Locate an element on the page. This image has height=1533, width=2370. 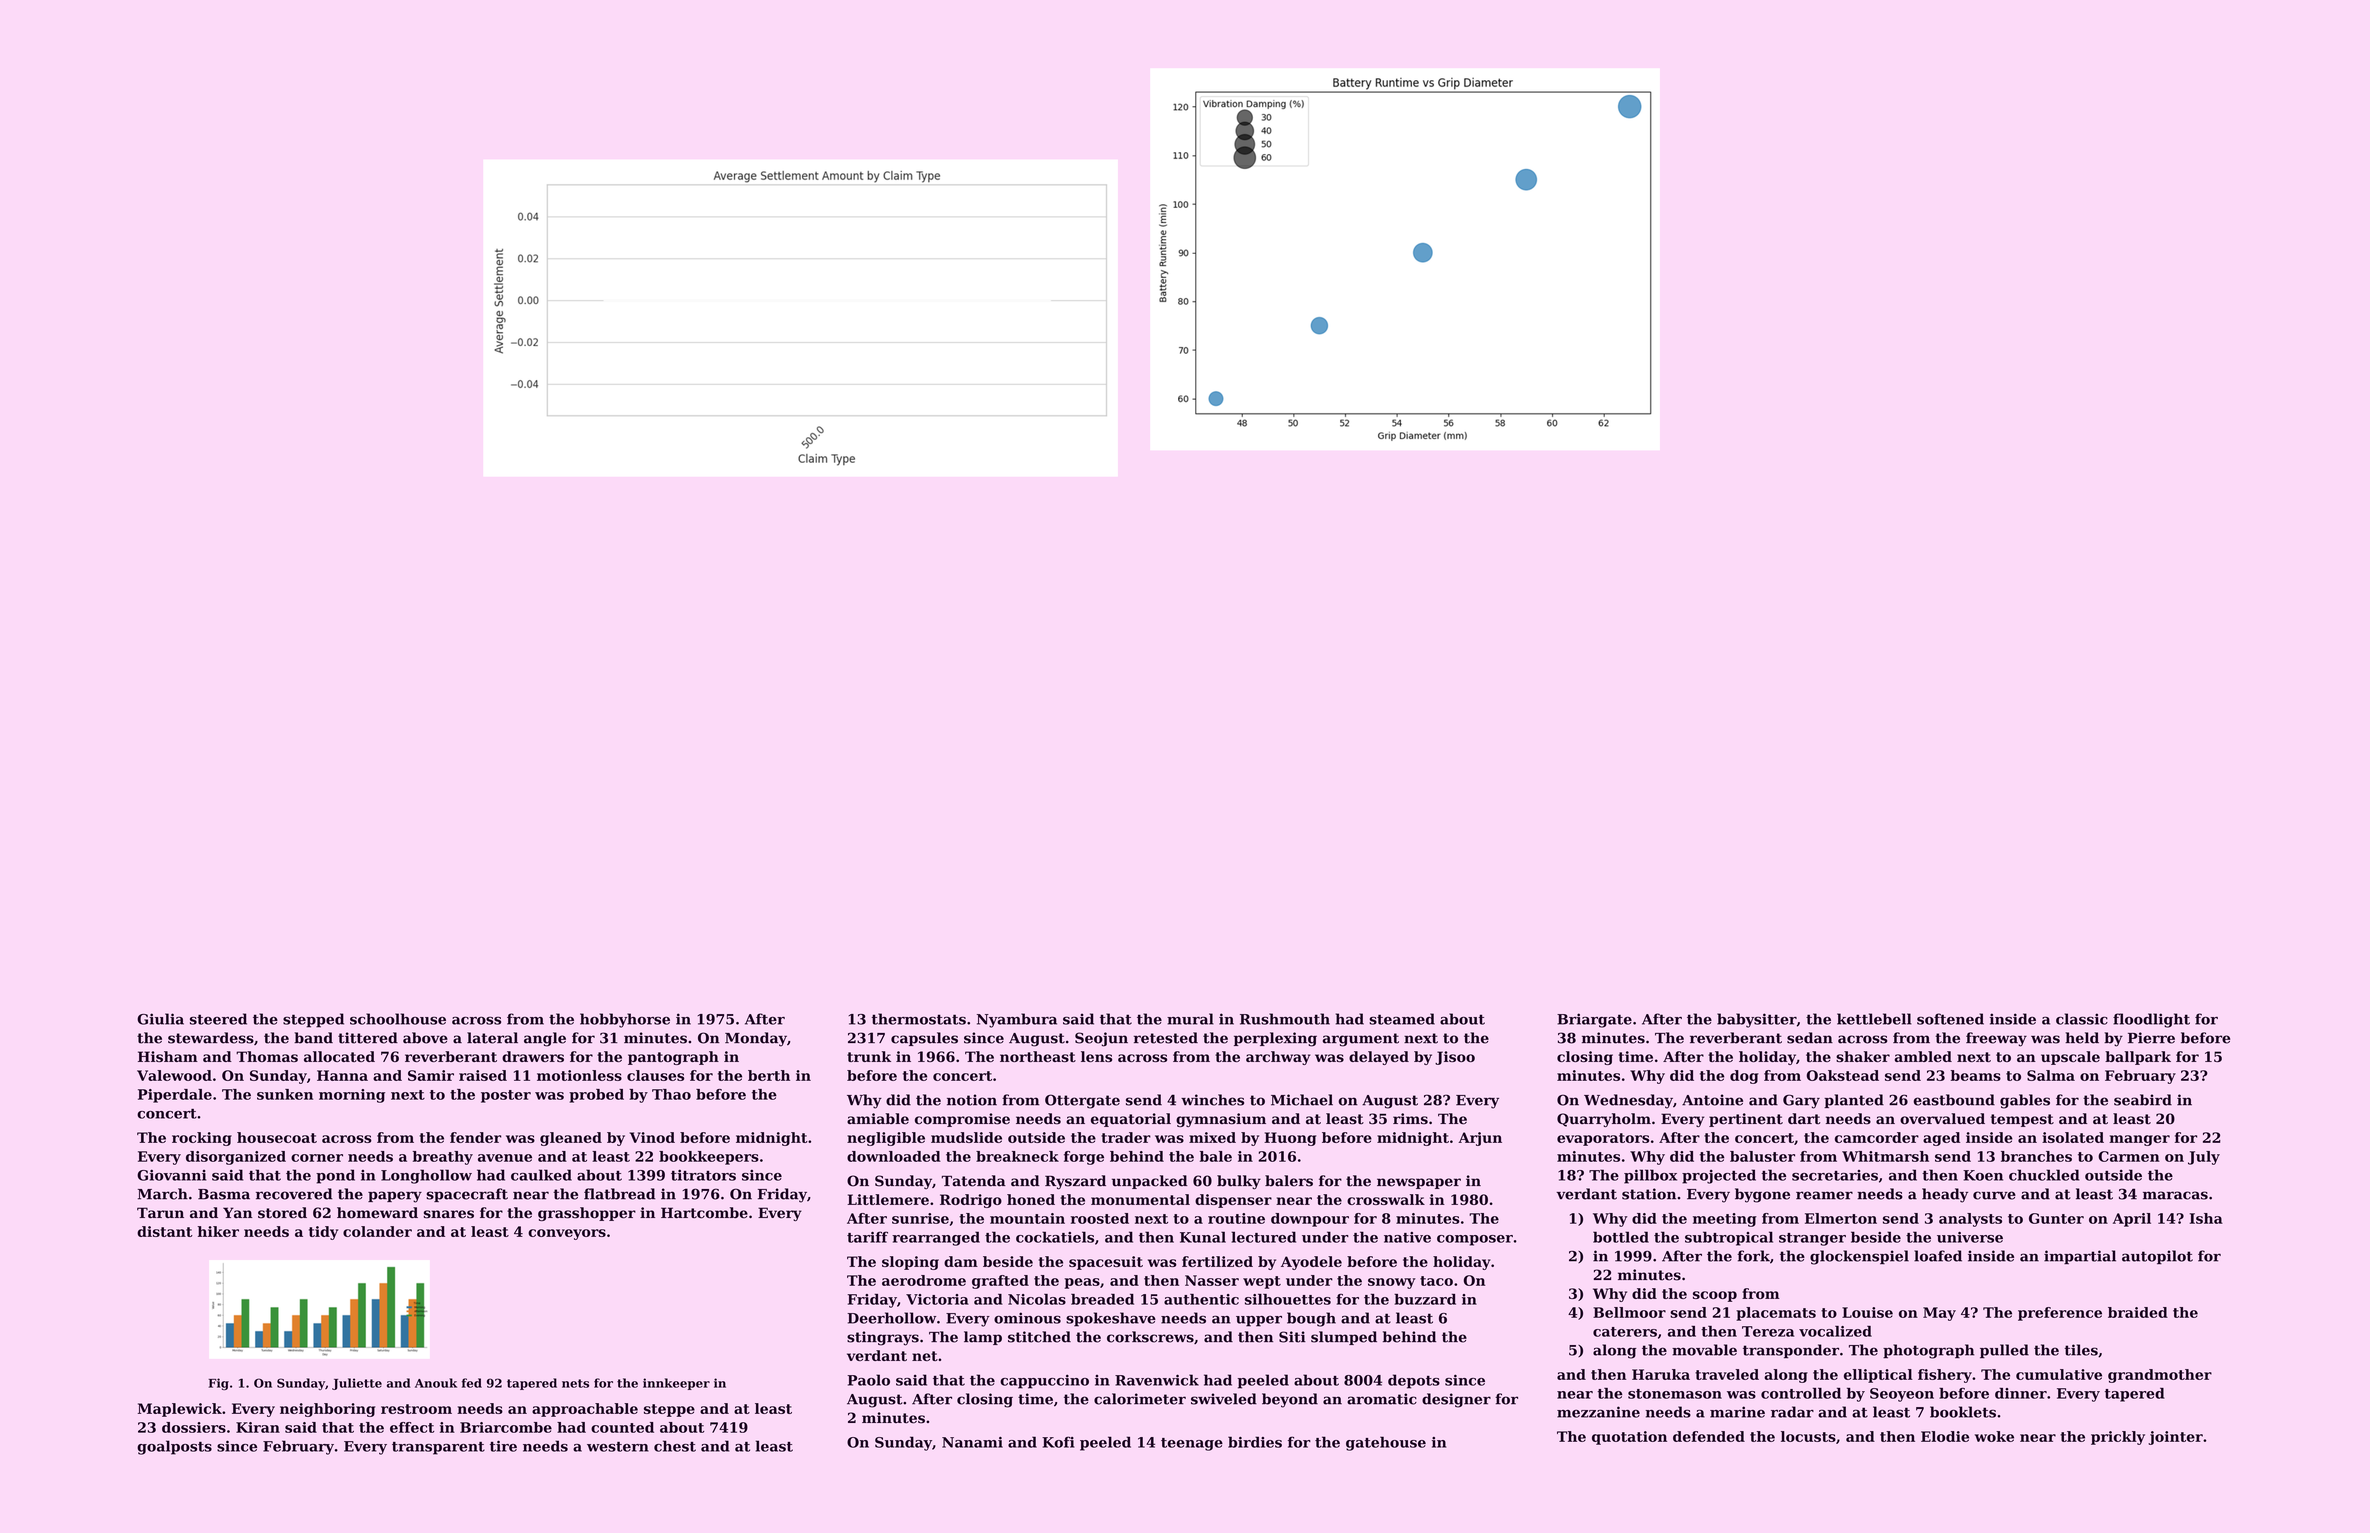
gatehouse is located at coordinates (1386, 1443).
